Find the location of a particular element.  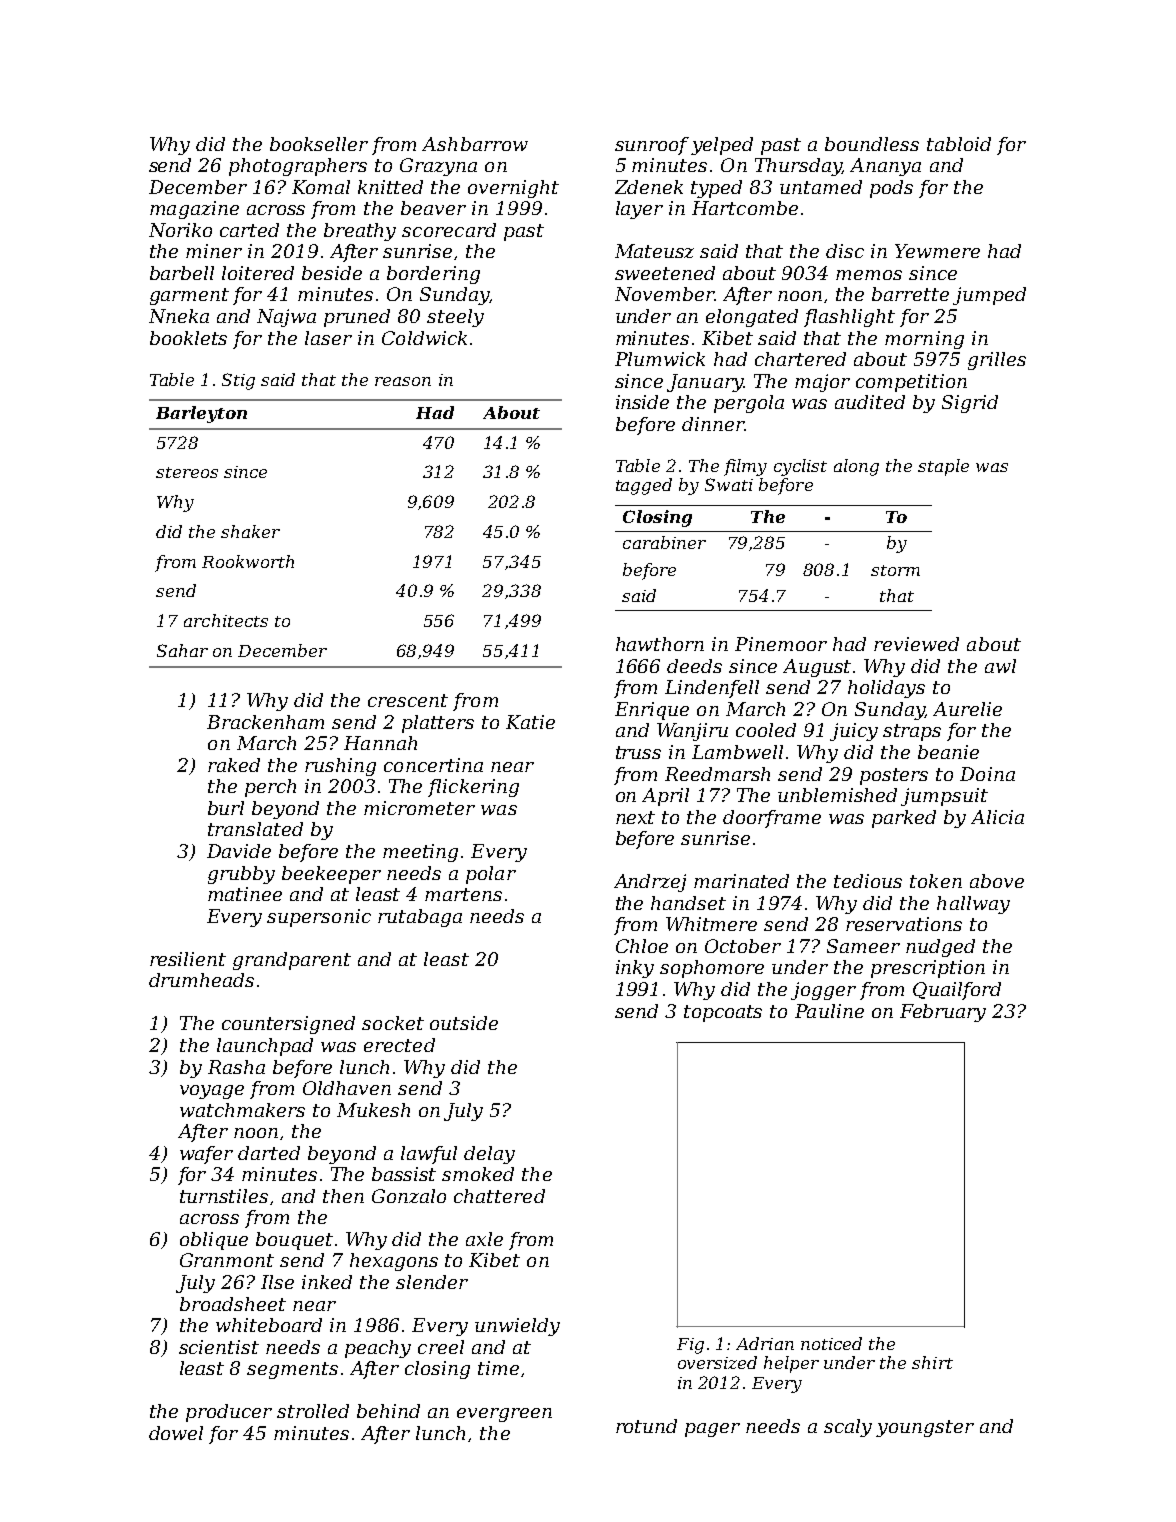

staple is located at coordinates (943, 467).
